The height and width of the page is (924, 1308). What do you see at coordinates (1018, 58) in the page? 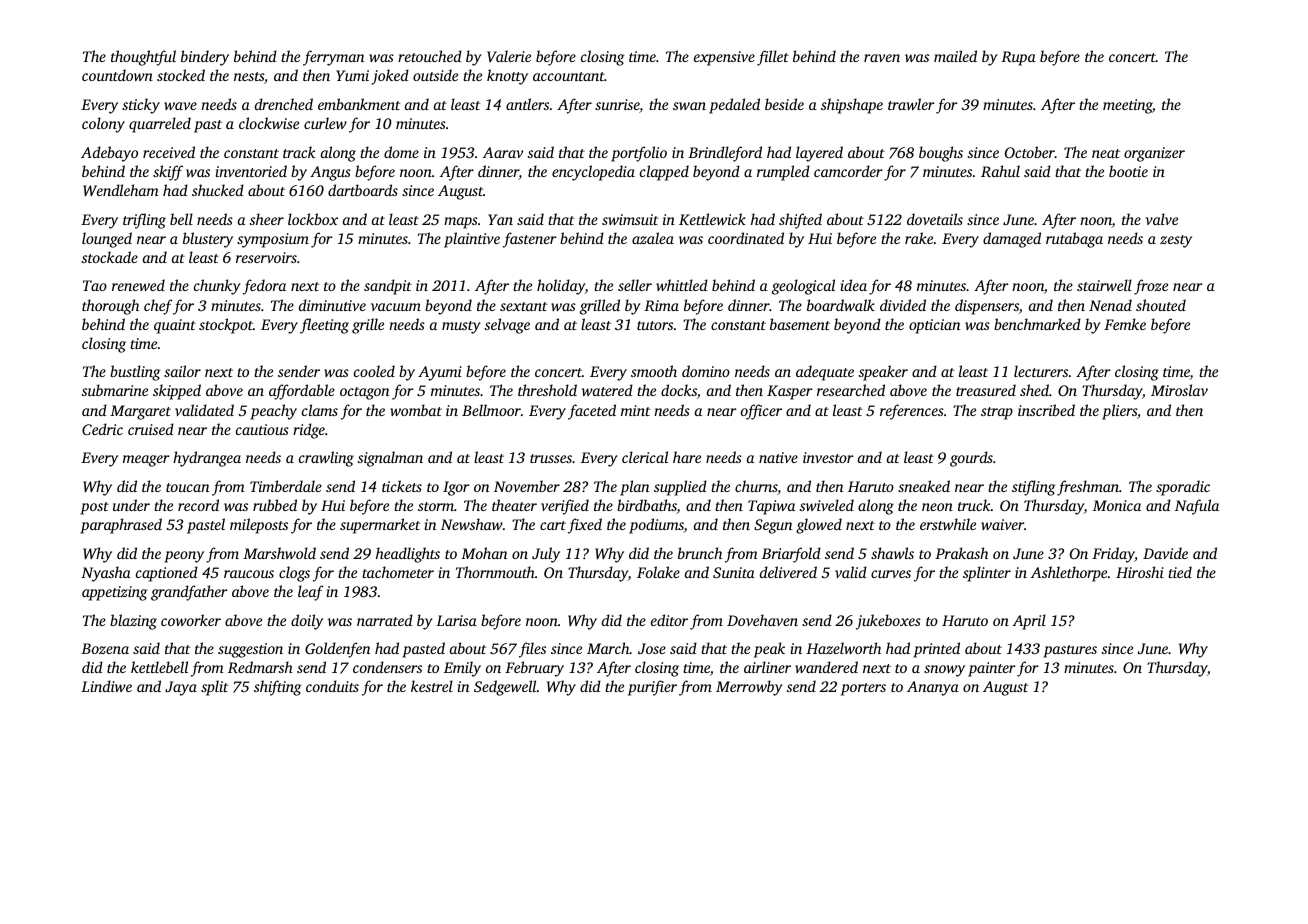
I see `Rupa` at bounding box center [1018, 58].
